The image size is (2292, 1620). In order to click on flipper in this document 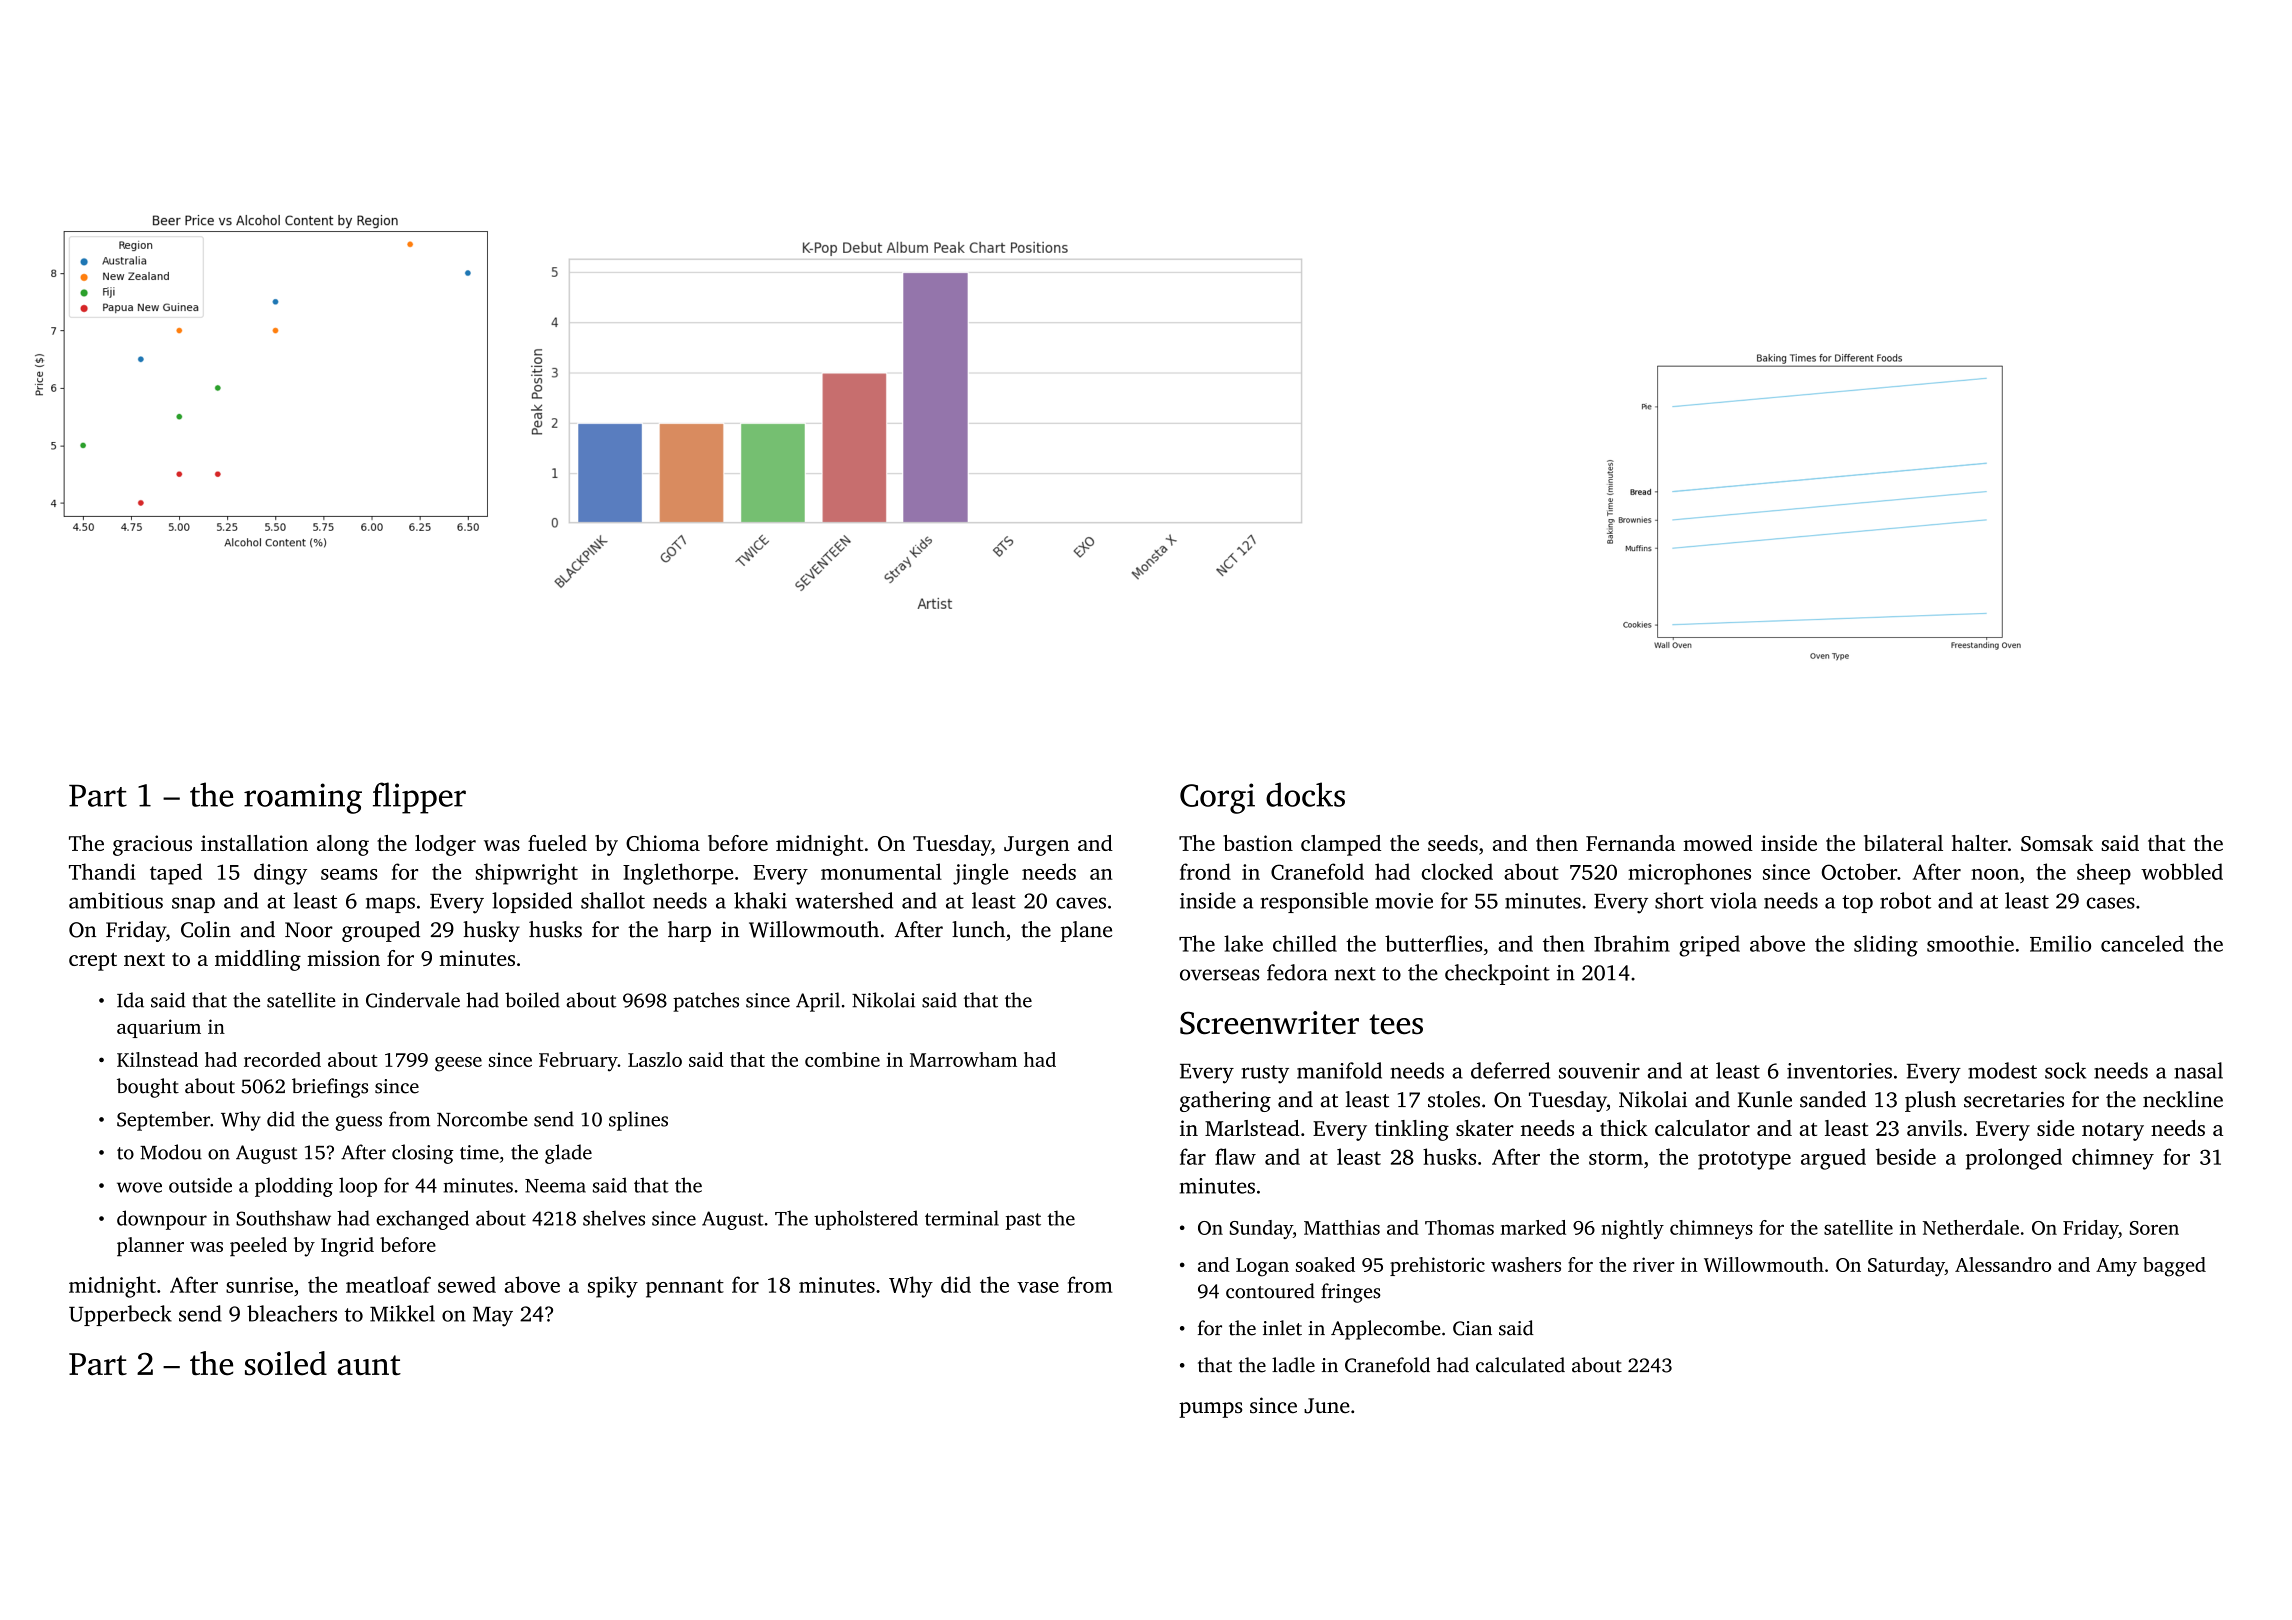, I will do `click(419, 798)`.
